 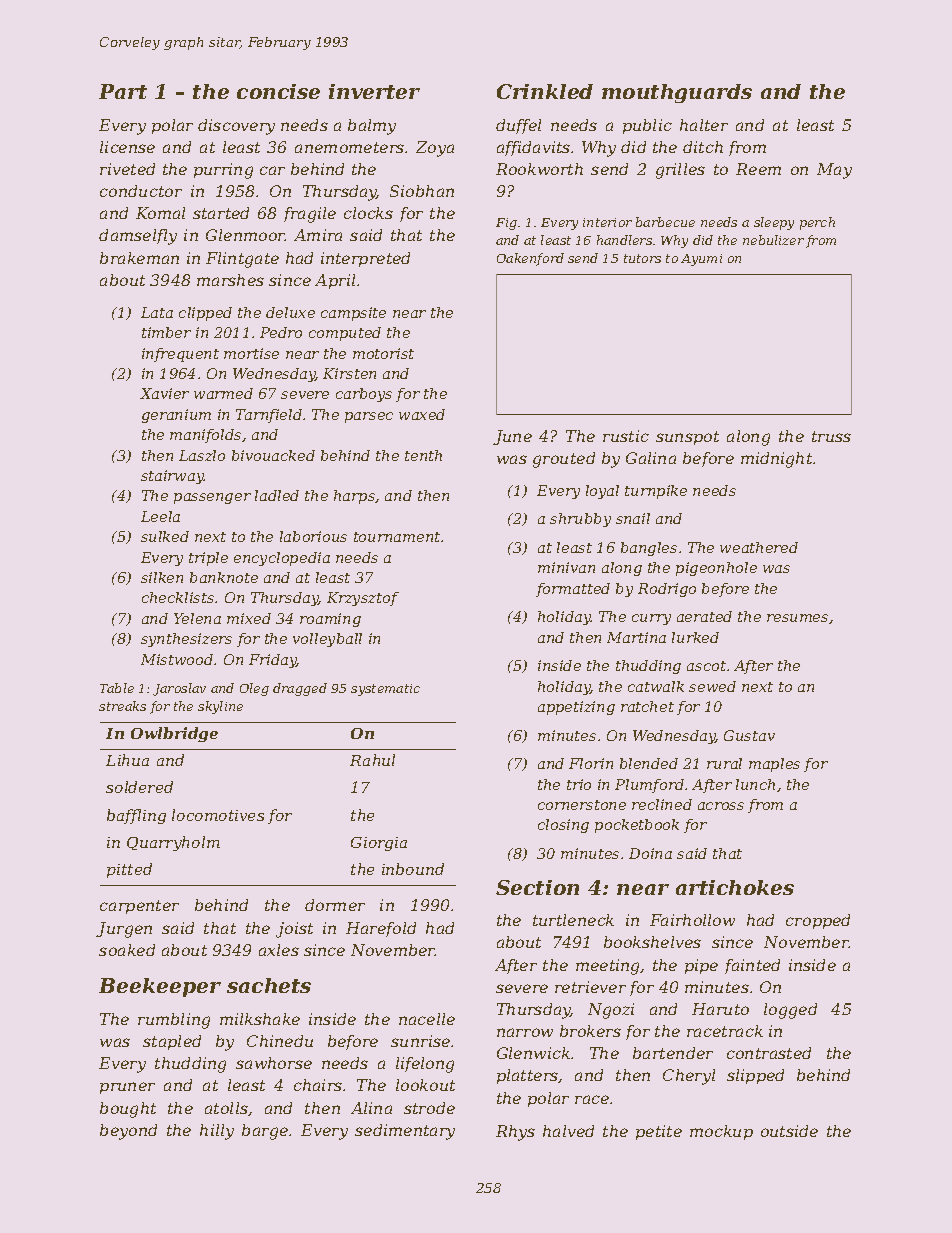 I want to click on snail, so click(x=633, y=518).
